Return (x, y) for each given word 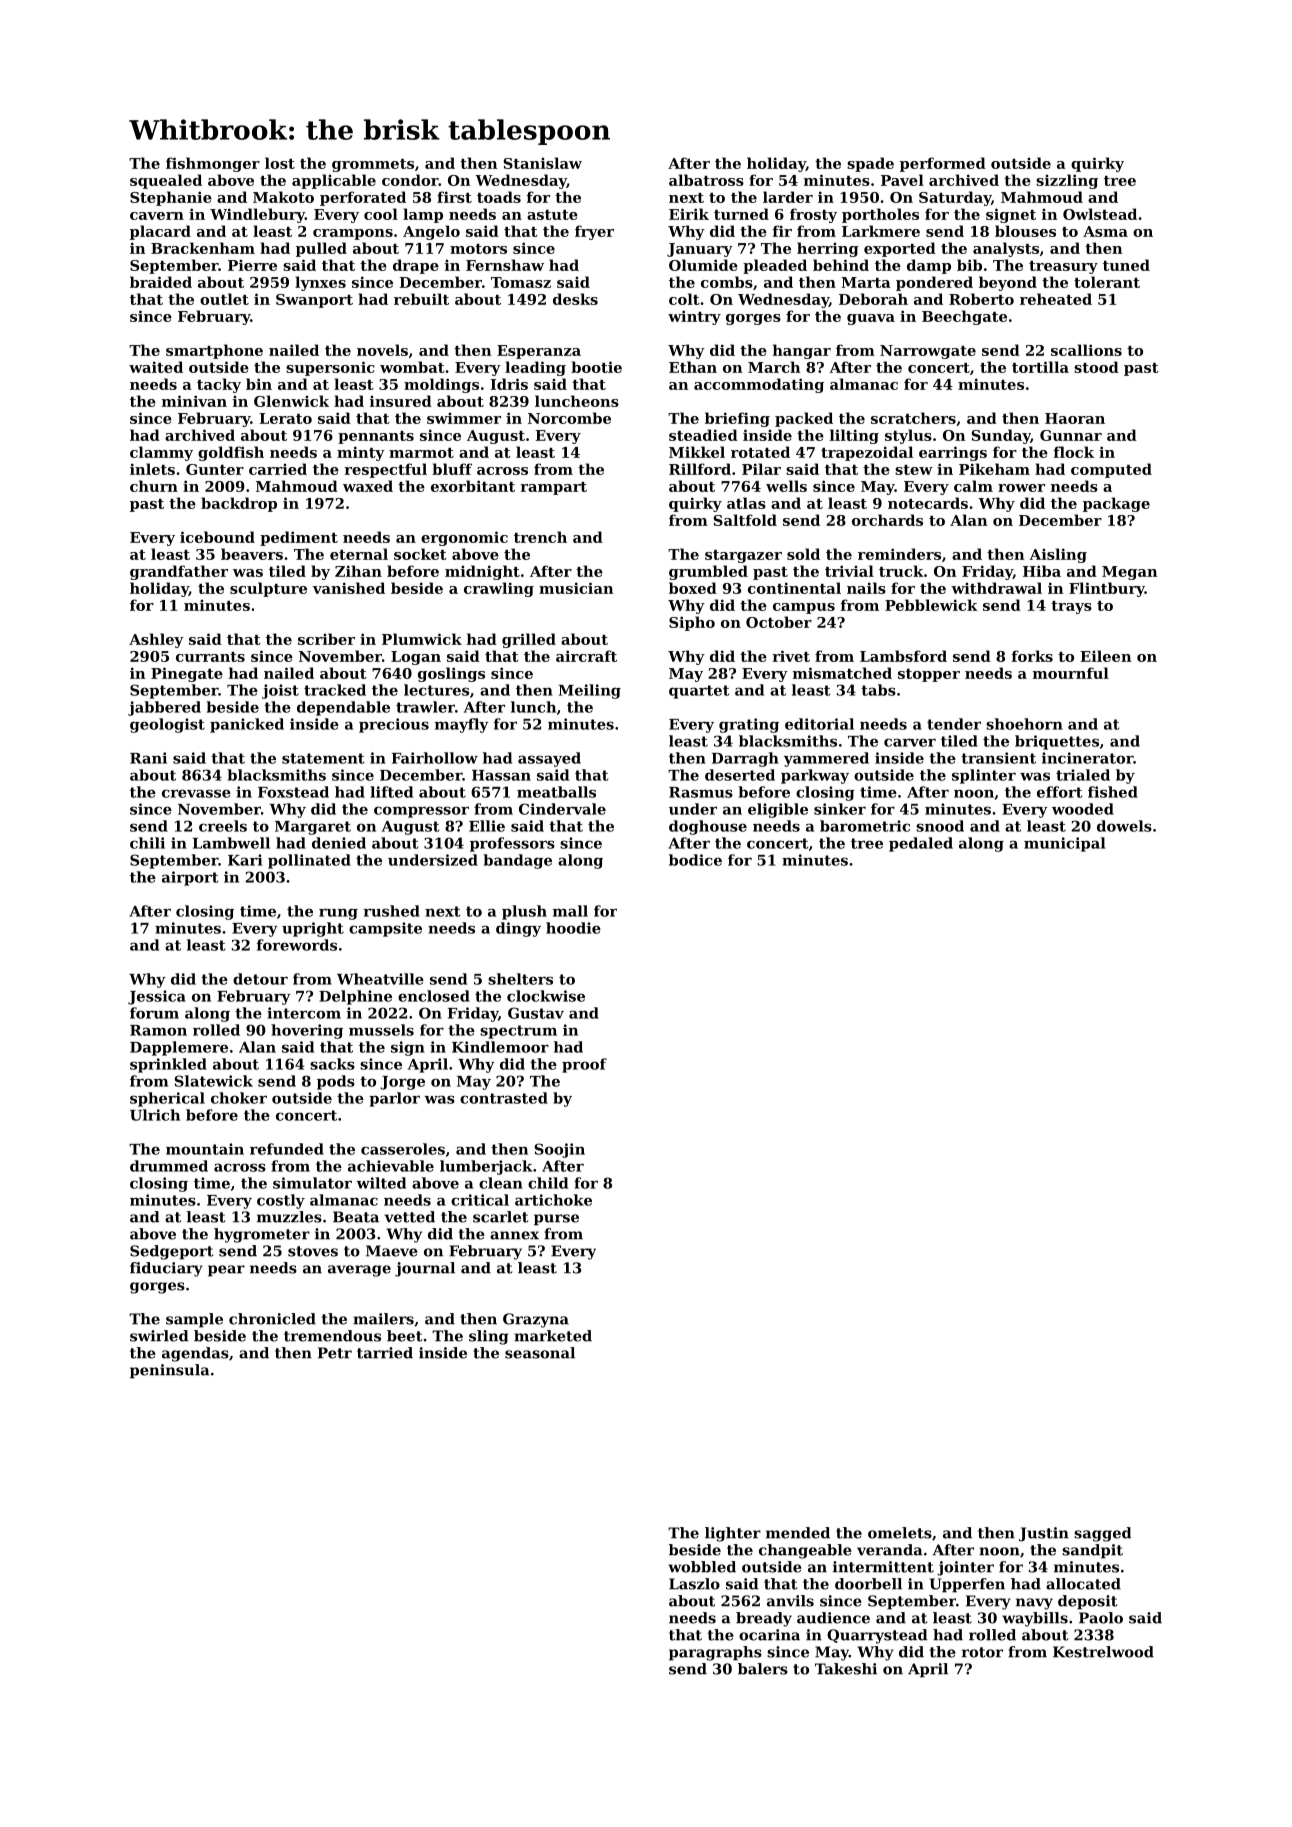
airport (190, 878)
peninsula (169, 1371)
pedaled (921, 844)
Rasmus (701, 792)
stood (1096, 367)
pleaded (775, 266)
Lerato (285, 418)
